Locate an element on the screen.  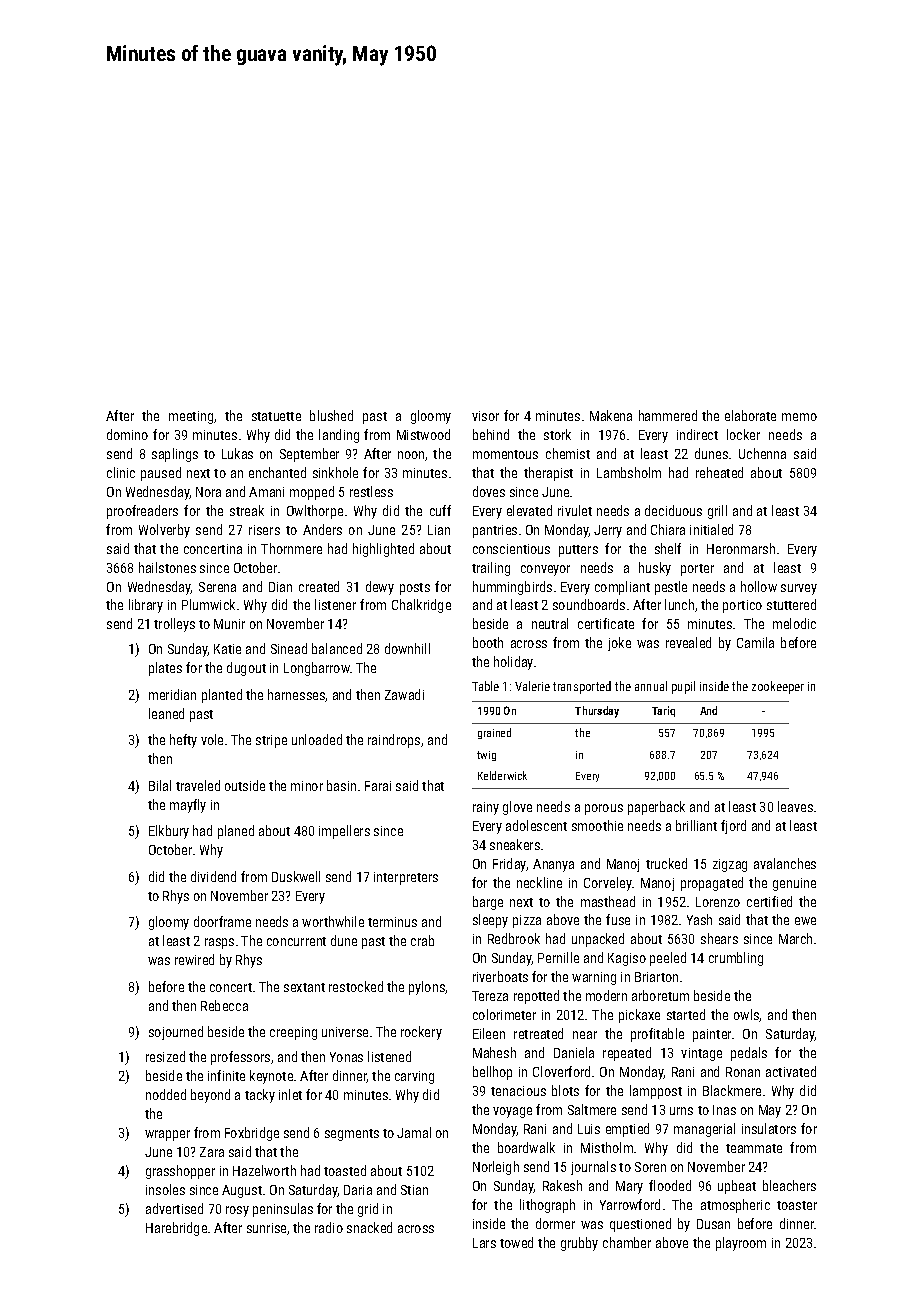
highlighted is located at coordinates (383, 550).
